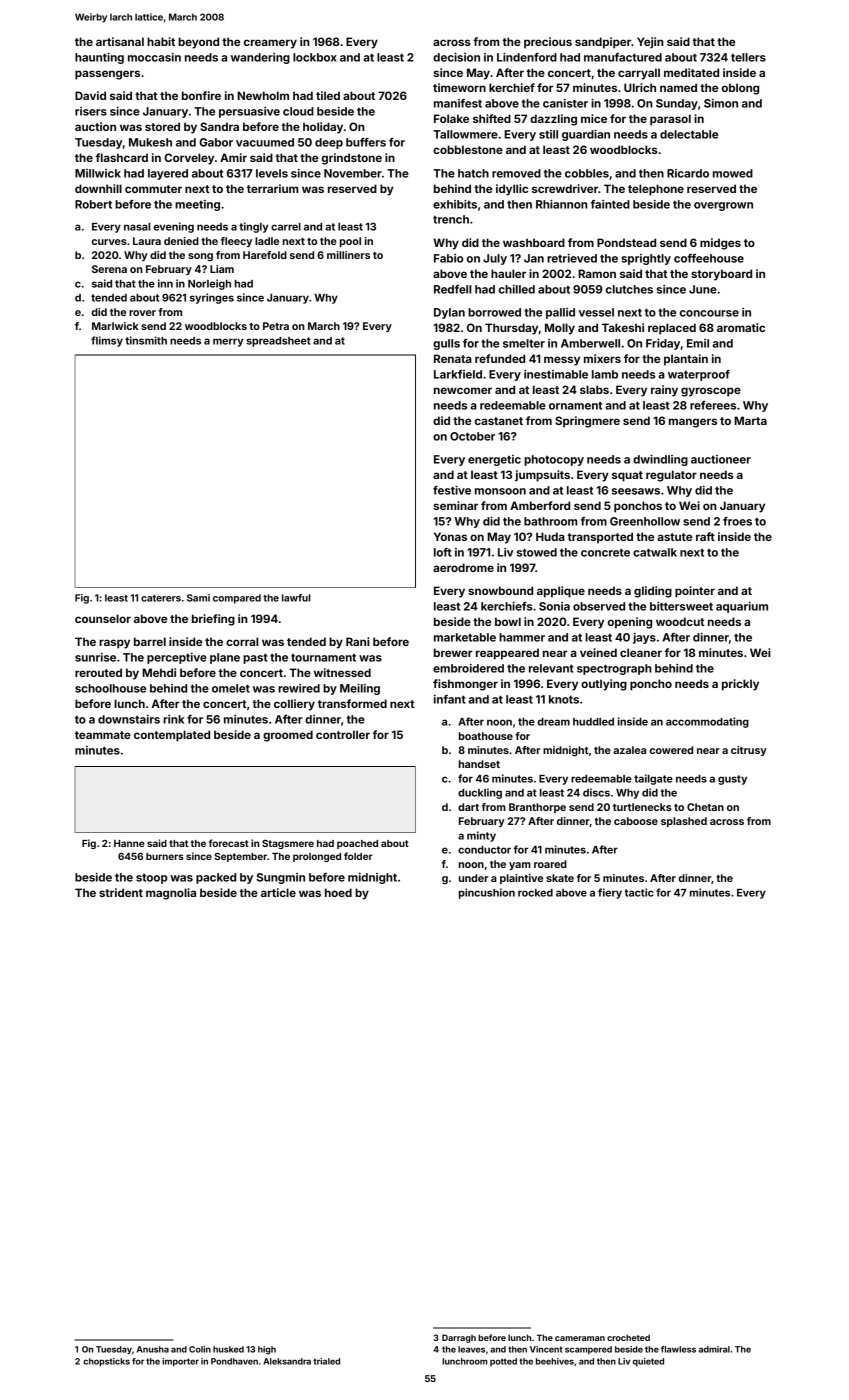 The width and height of the image is (849, 1400). I want to click on strident, so click(121, 892).
